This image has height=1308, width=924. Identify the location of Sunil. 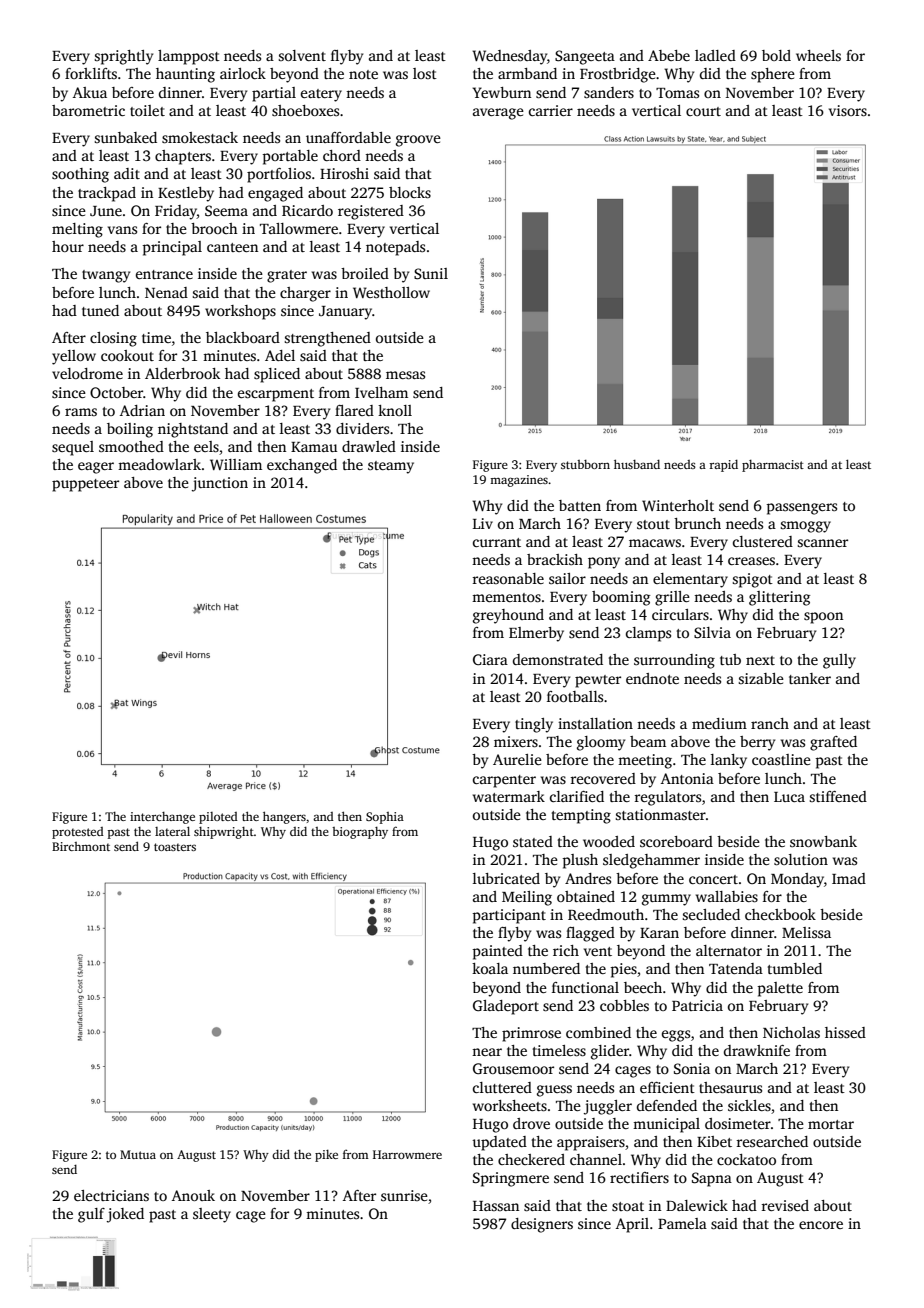
(431, 273).
